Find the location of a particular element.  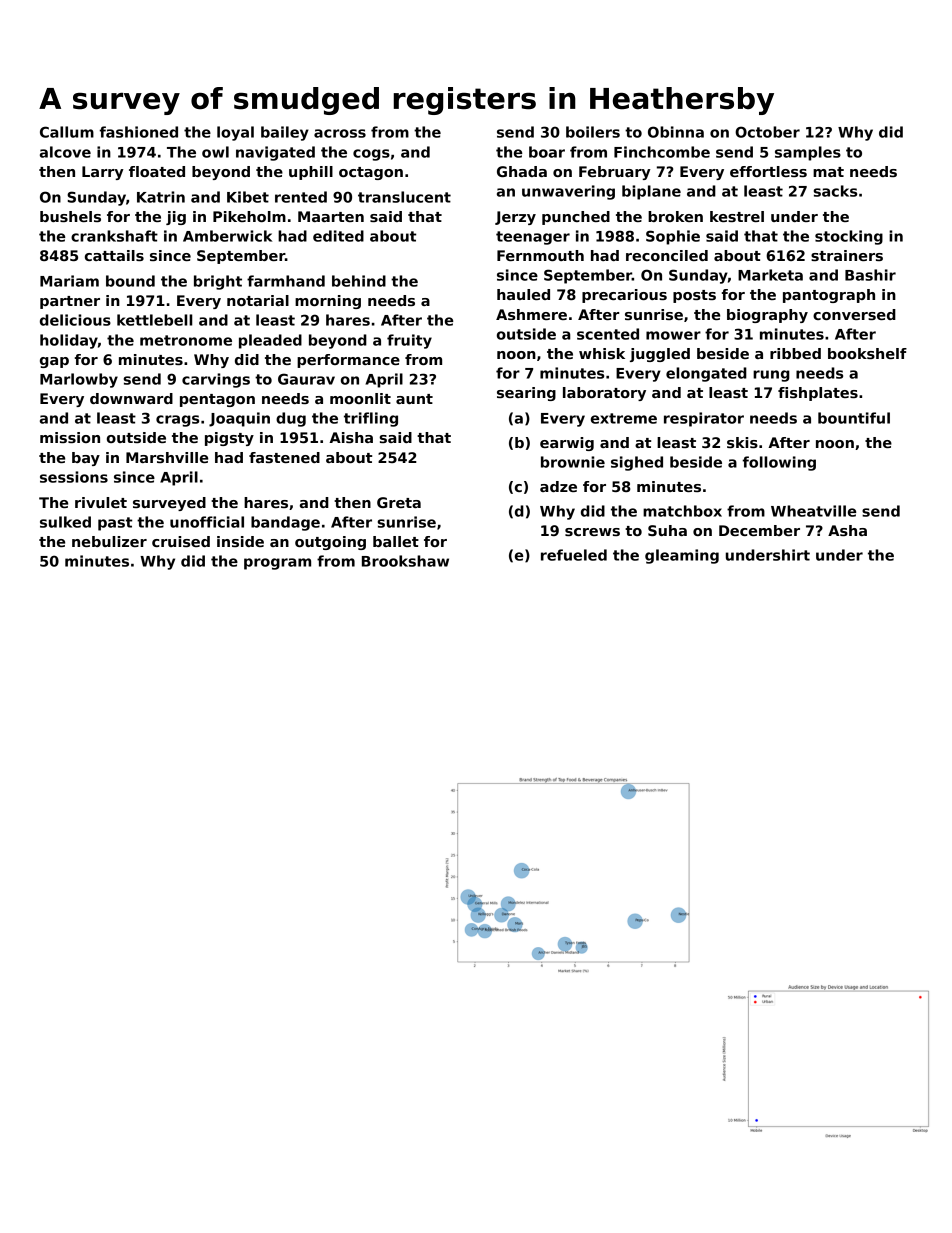

translucent is located at coordinates (404, 197).
